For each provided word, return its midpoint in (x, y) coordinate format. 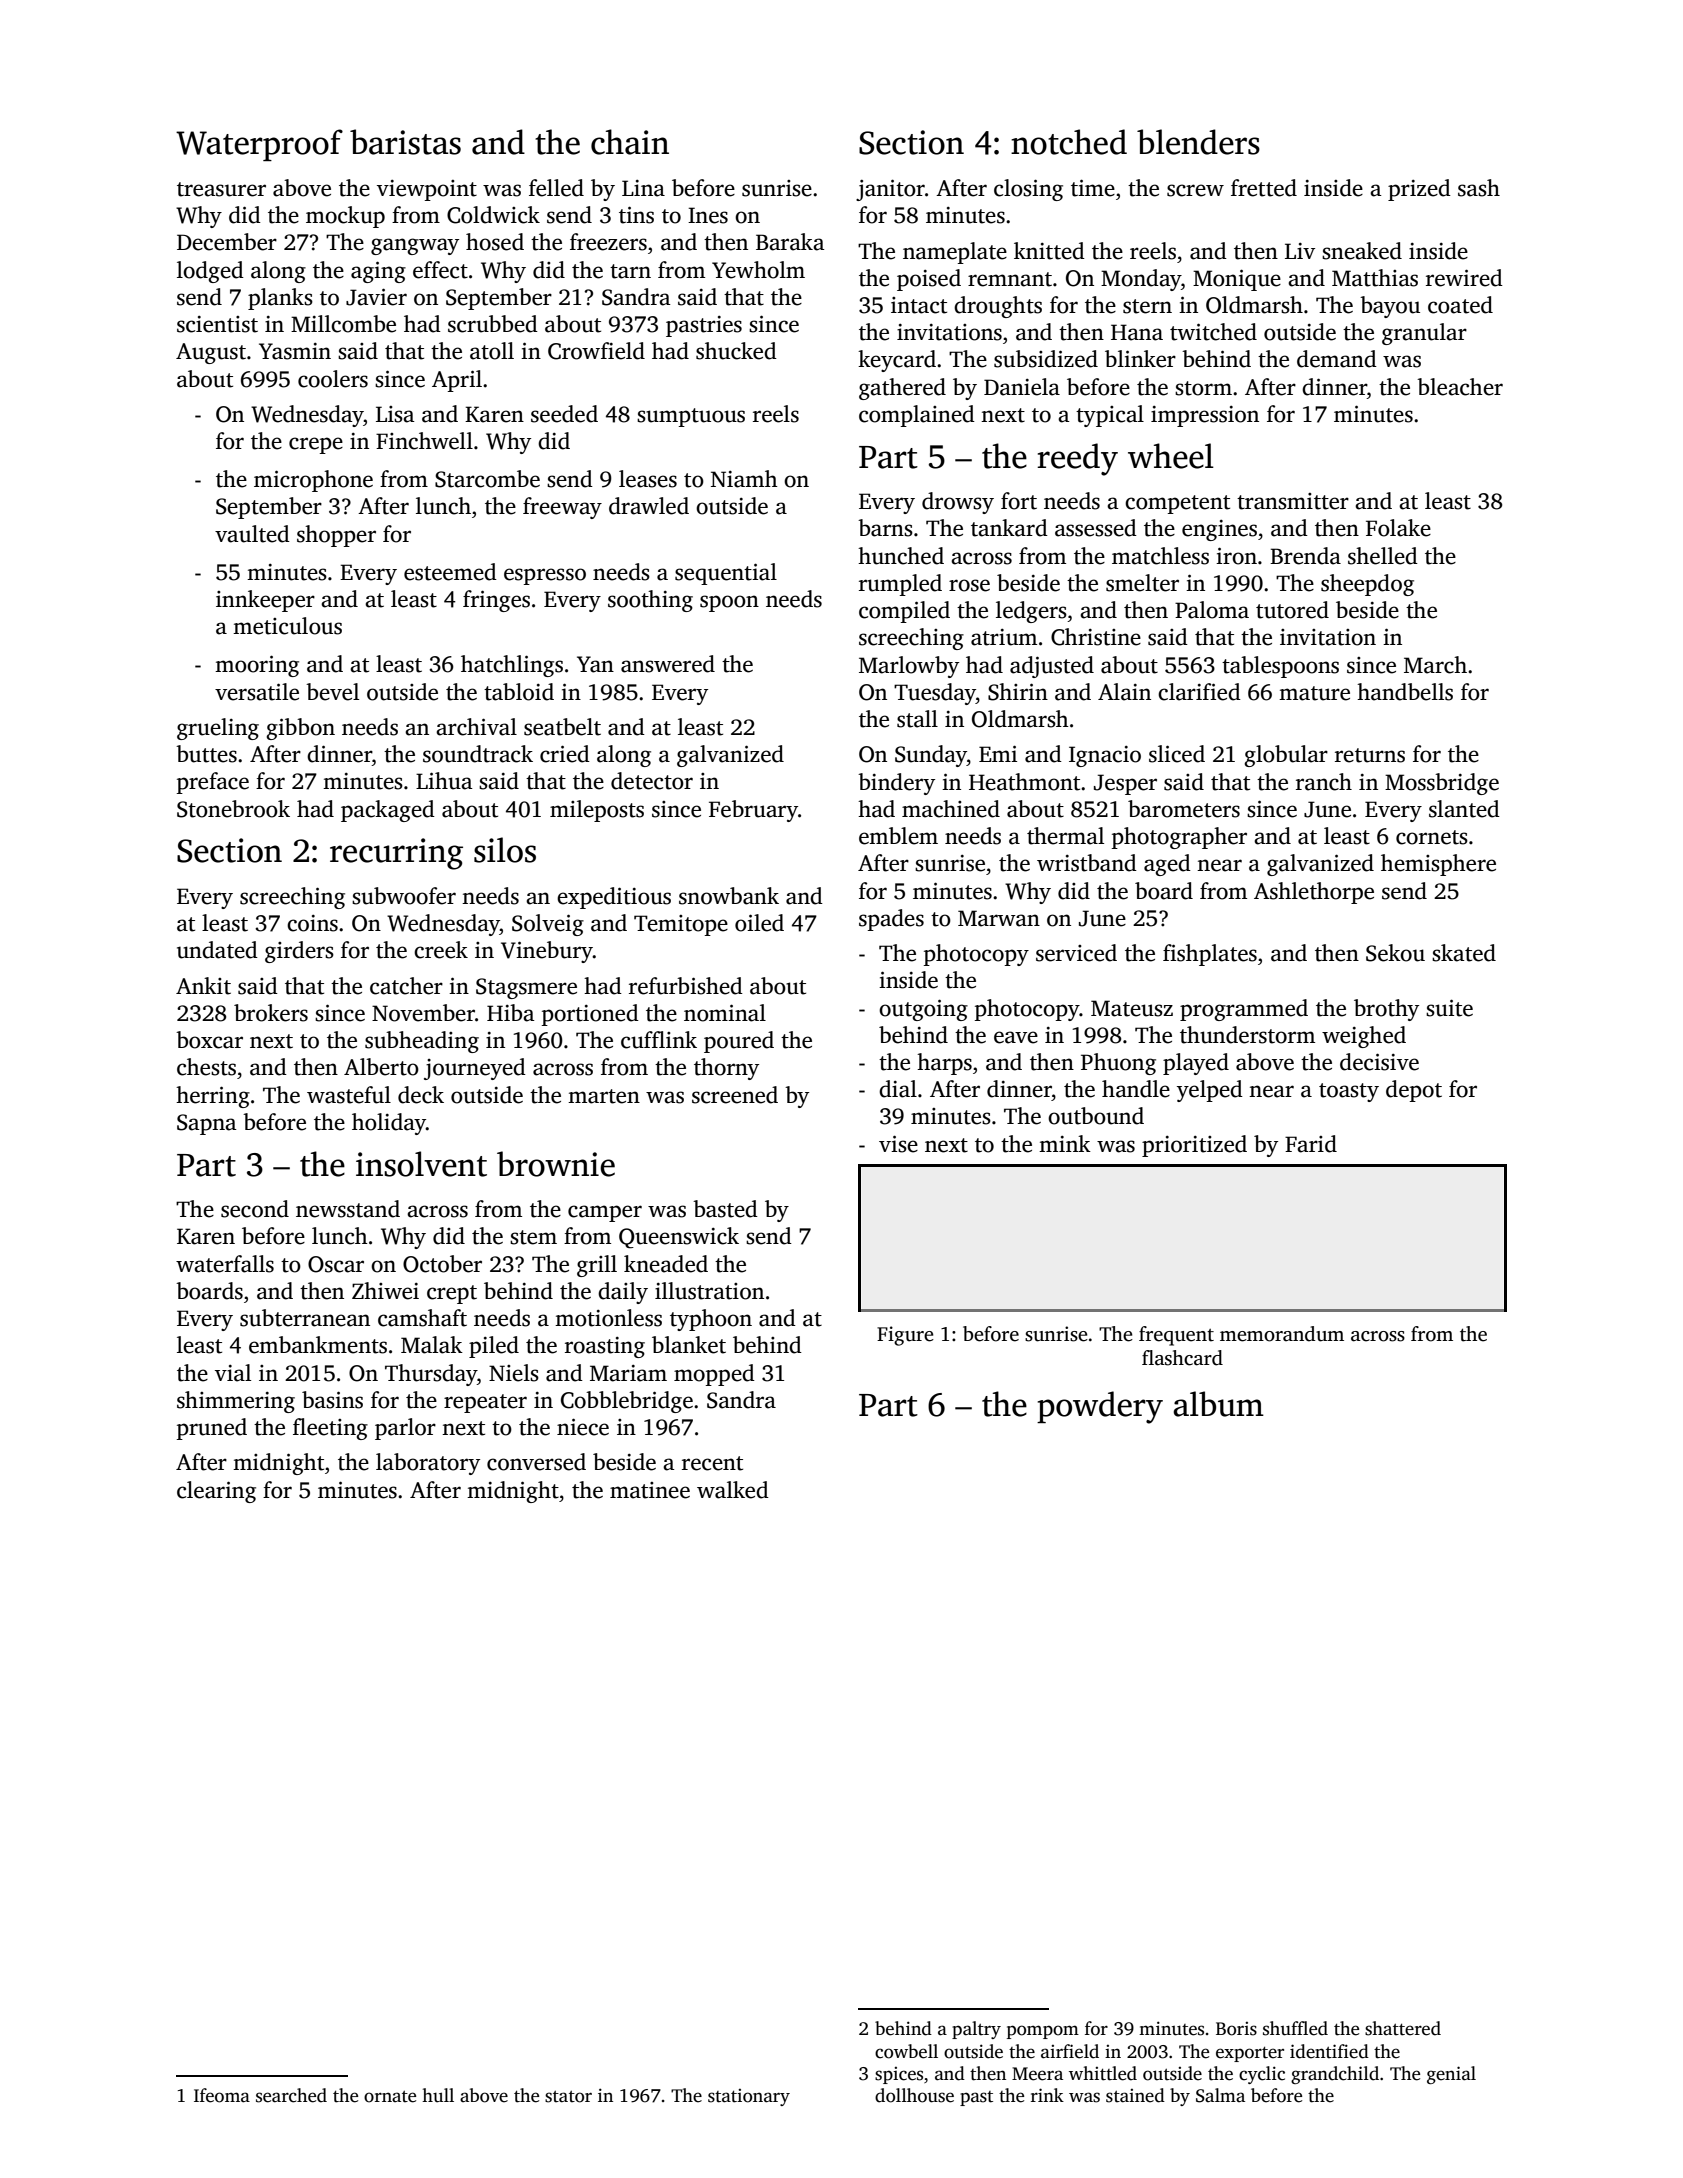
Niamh (744, 479)
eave (1016, 1037)
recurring (396, 854)
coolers (333, 379)
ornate (390, 2097)
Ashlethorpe (1314, 893)
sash (1479, 188)
